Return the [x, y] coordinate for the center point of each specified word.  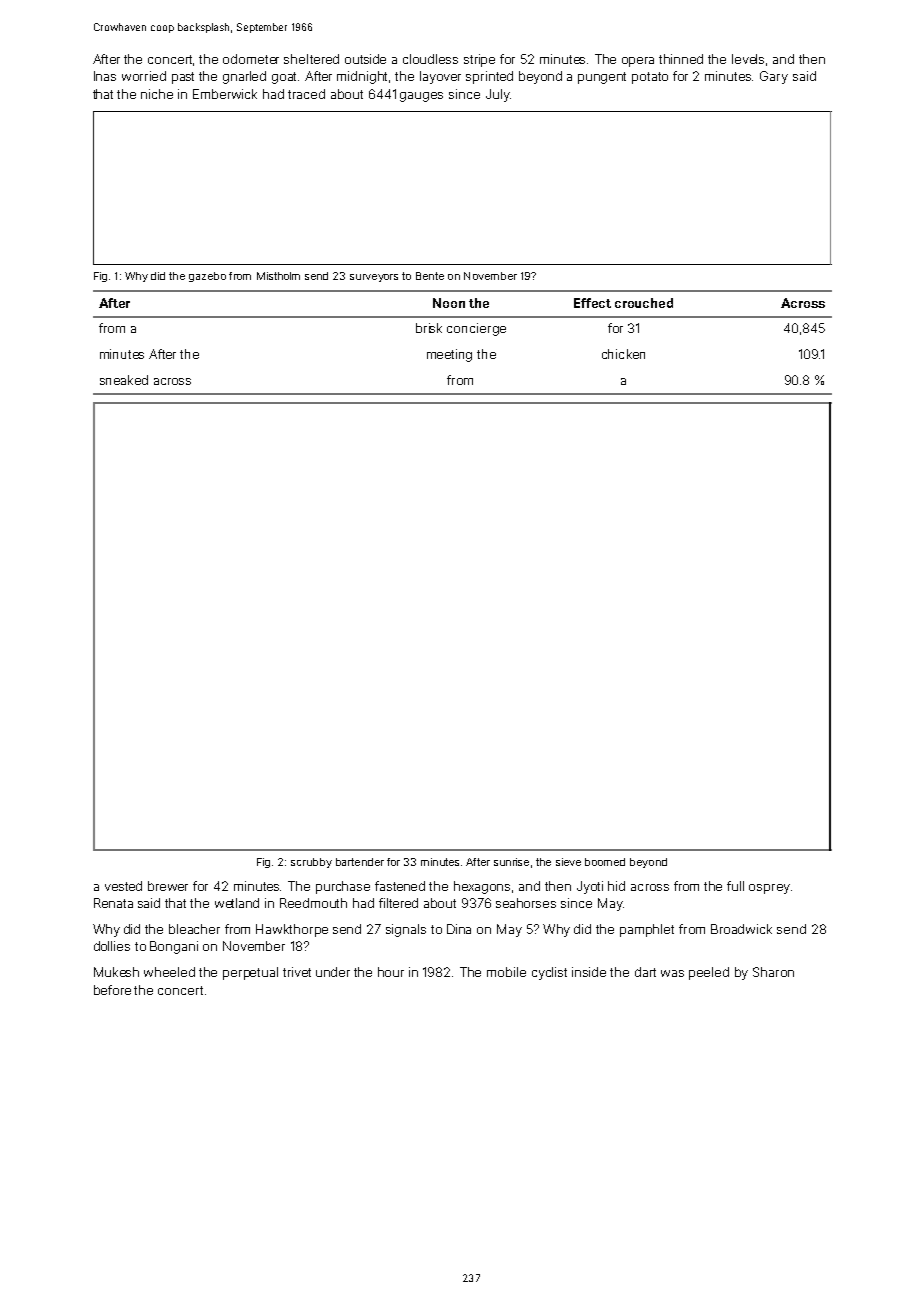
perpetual [250, 973]
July [498, 95]
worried [144, 76]
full [735, 886]
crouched [644, 303]
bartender [360, 862]
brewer [168, 886]
